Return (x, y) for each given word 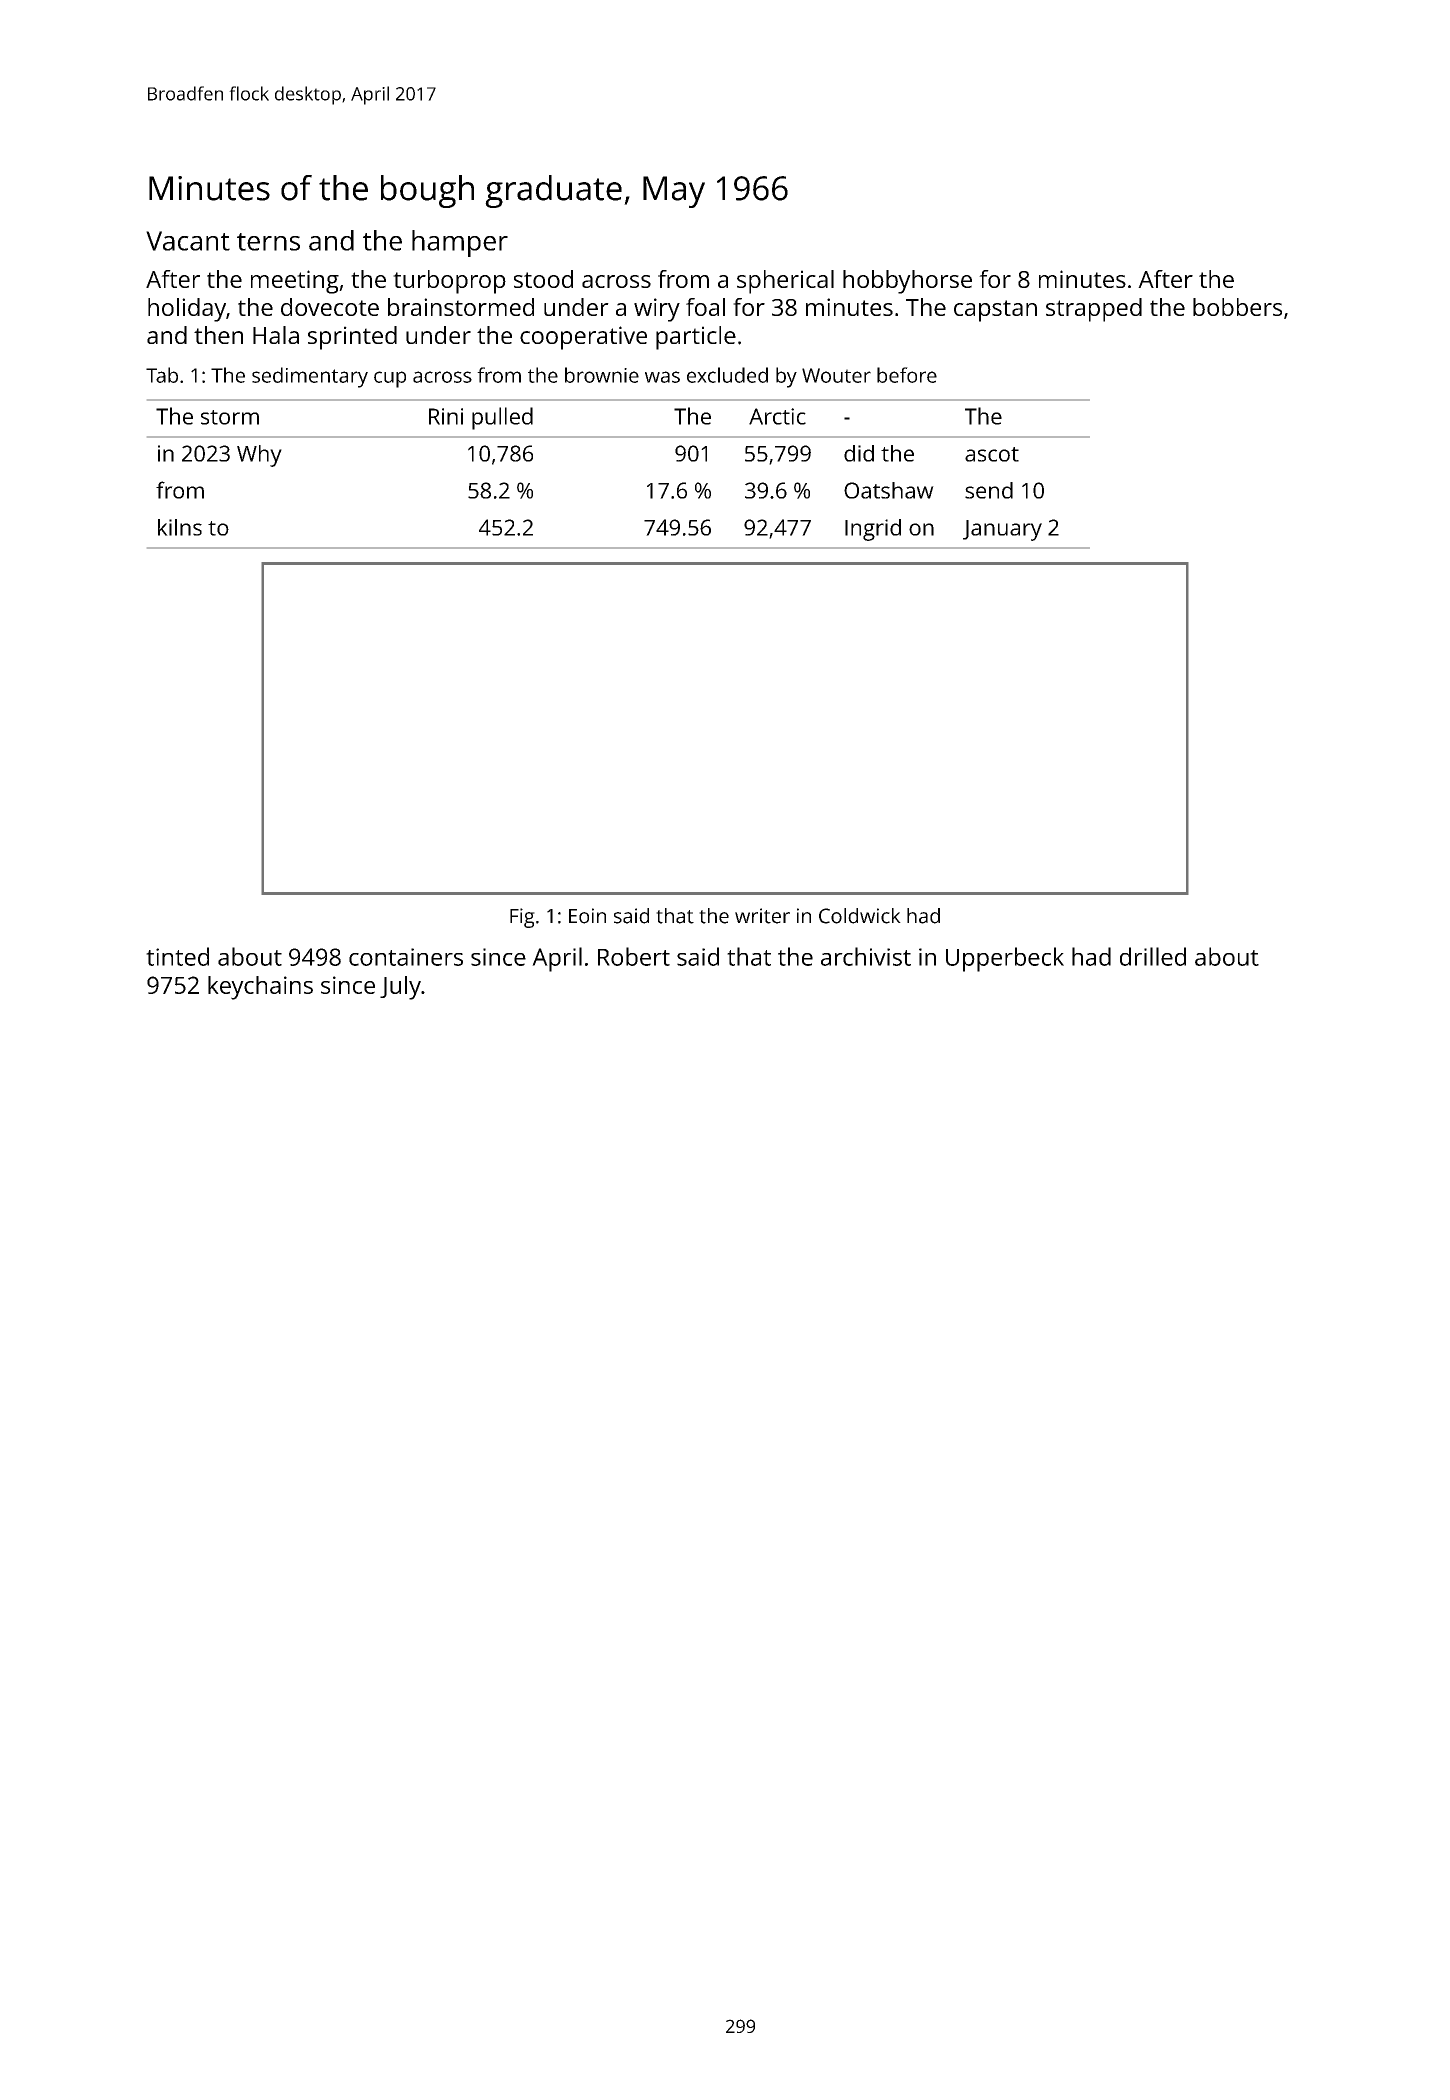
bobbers (1237, 307)
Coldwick (860, 916)
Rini (446, 416)
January (1002, 530)
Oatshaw (889, 490)
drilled (1153, 956)
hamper (460, 243)
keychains (260, 988)
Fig (522, 918)
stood (543, 279)
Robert (634, 956)
